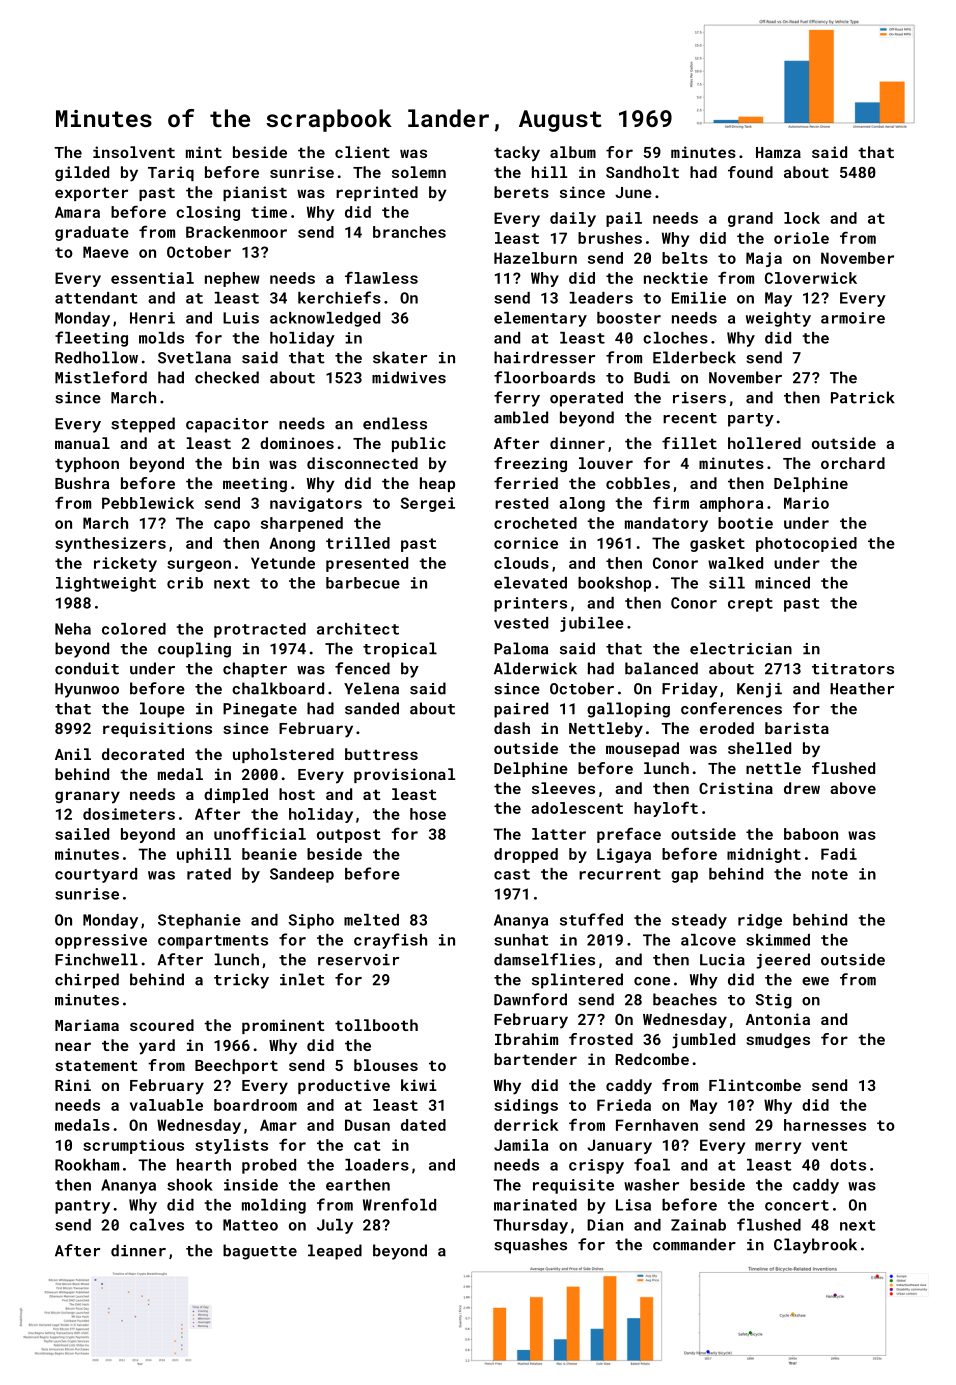  What do you see at coordinates (535, 1205) in the document?
I see `marinated` at bounding box center [535, 1205].
